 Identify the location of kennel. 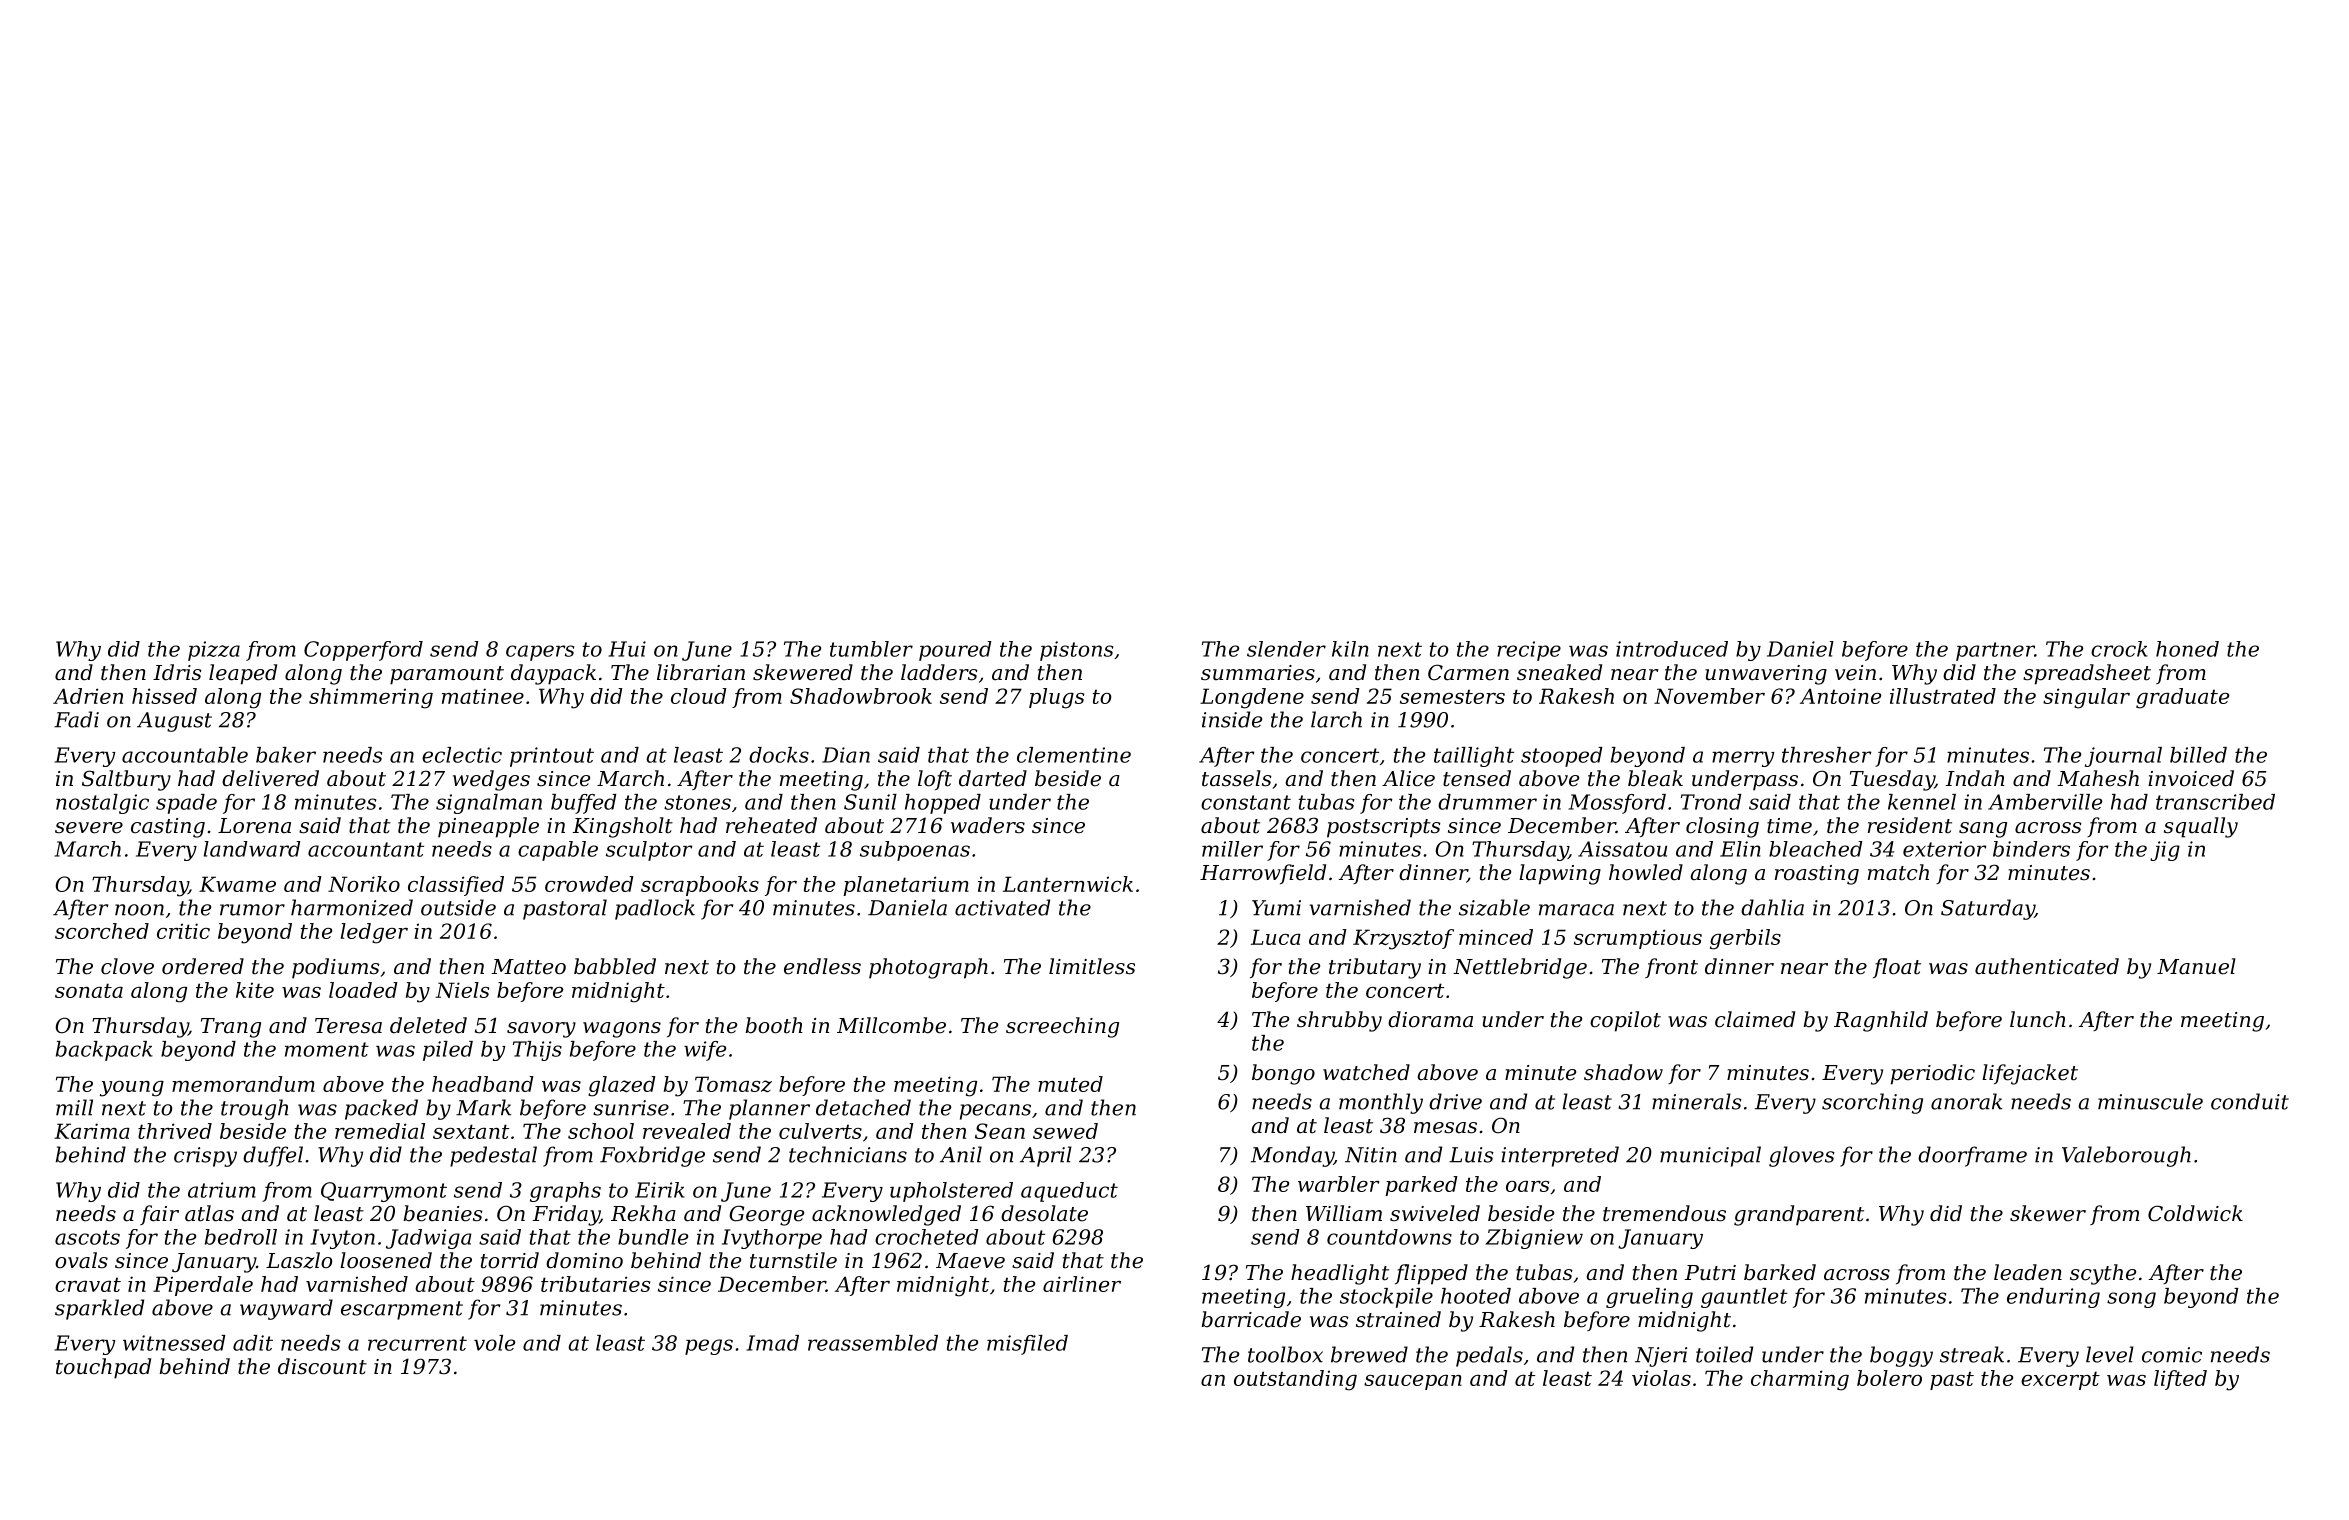
(1922, 802).
